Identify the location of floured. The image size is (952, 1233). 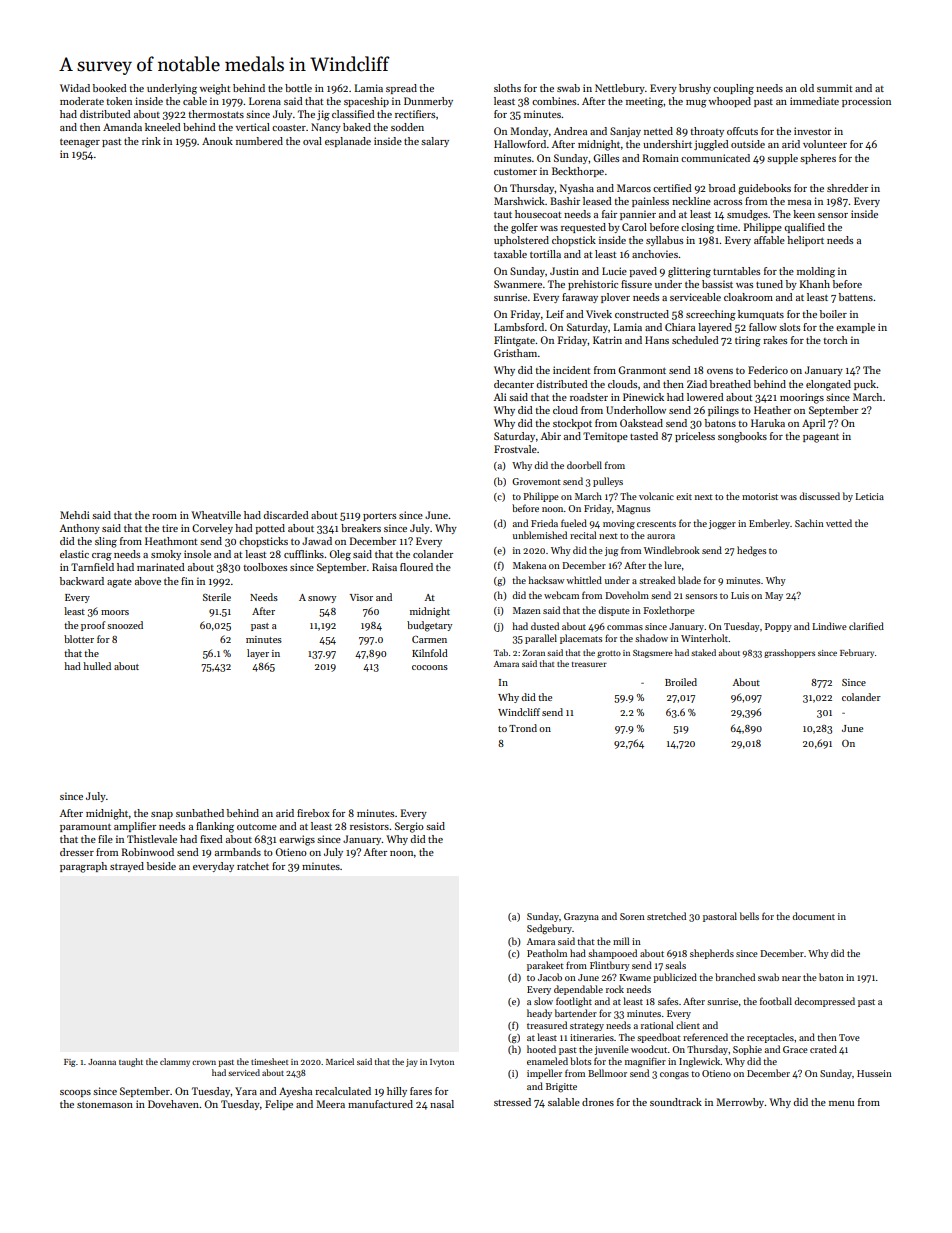
(416, 567).
